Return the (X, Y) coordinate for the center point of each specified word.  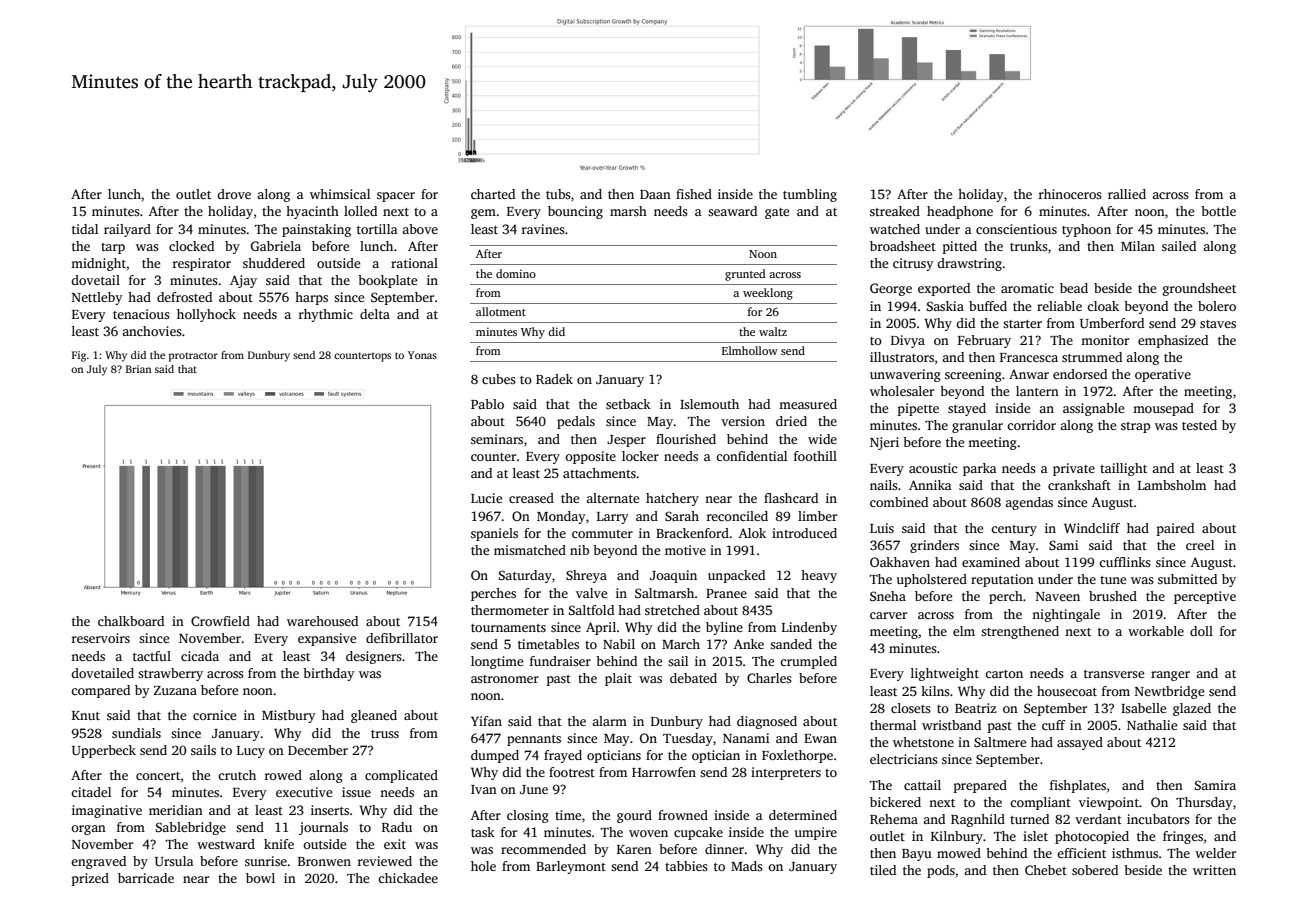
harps (311, 298)
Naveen (1058, 596)
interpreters (786, 773)
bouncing (575, 212)
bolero (1217, 306)
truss (385, 734)
